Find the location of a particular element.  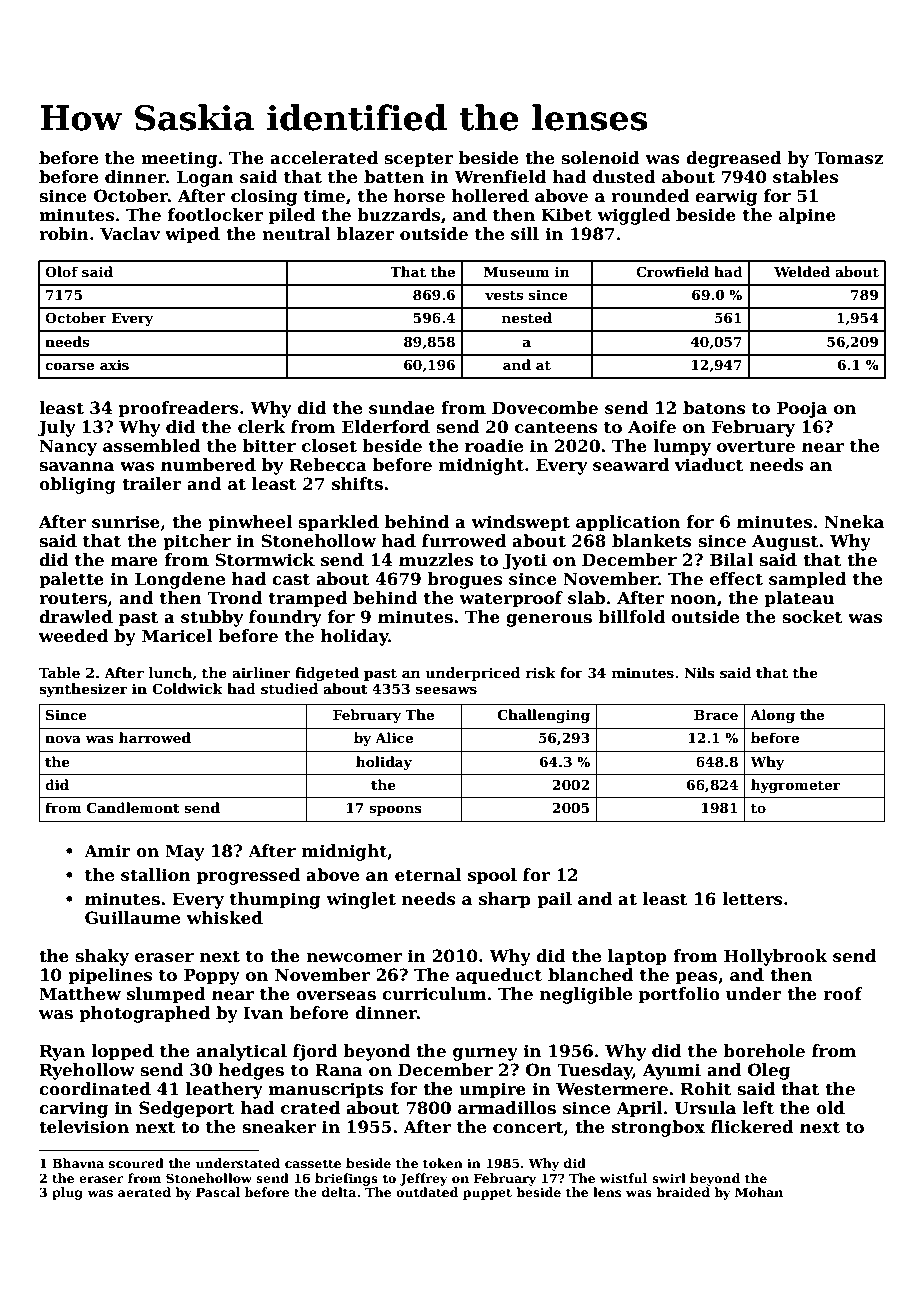

Welded is located at coordinates (802, 271).
